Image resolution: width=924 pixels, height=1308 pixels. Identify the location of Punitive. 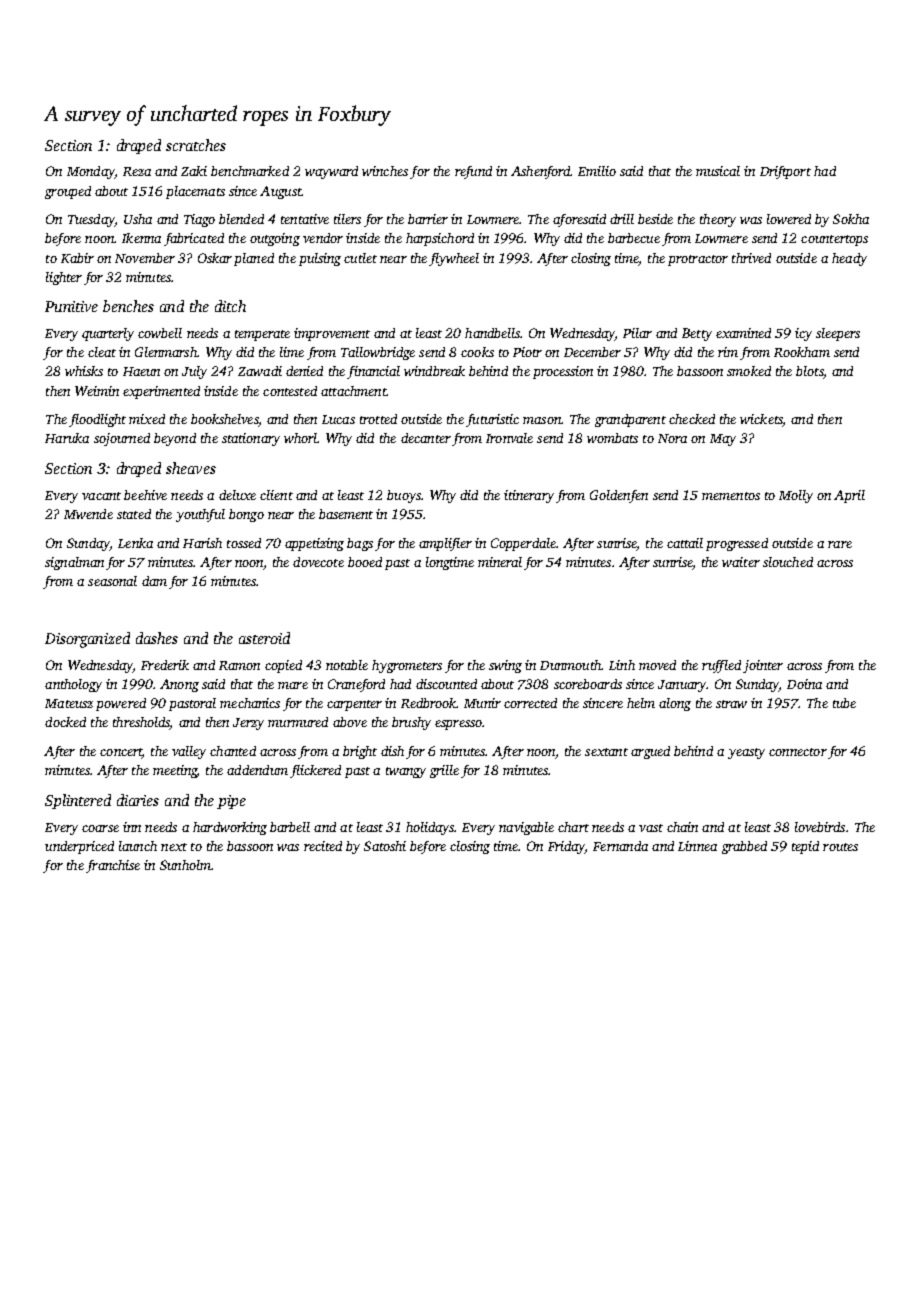
(71, 306).
